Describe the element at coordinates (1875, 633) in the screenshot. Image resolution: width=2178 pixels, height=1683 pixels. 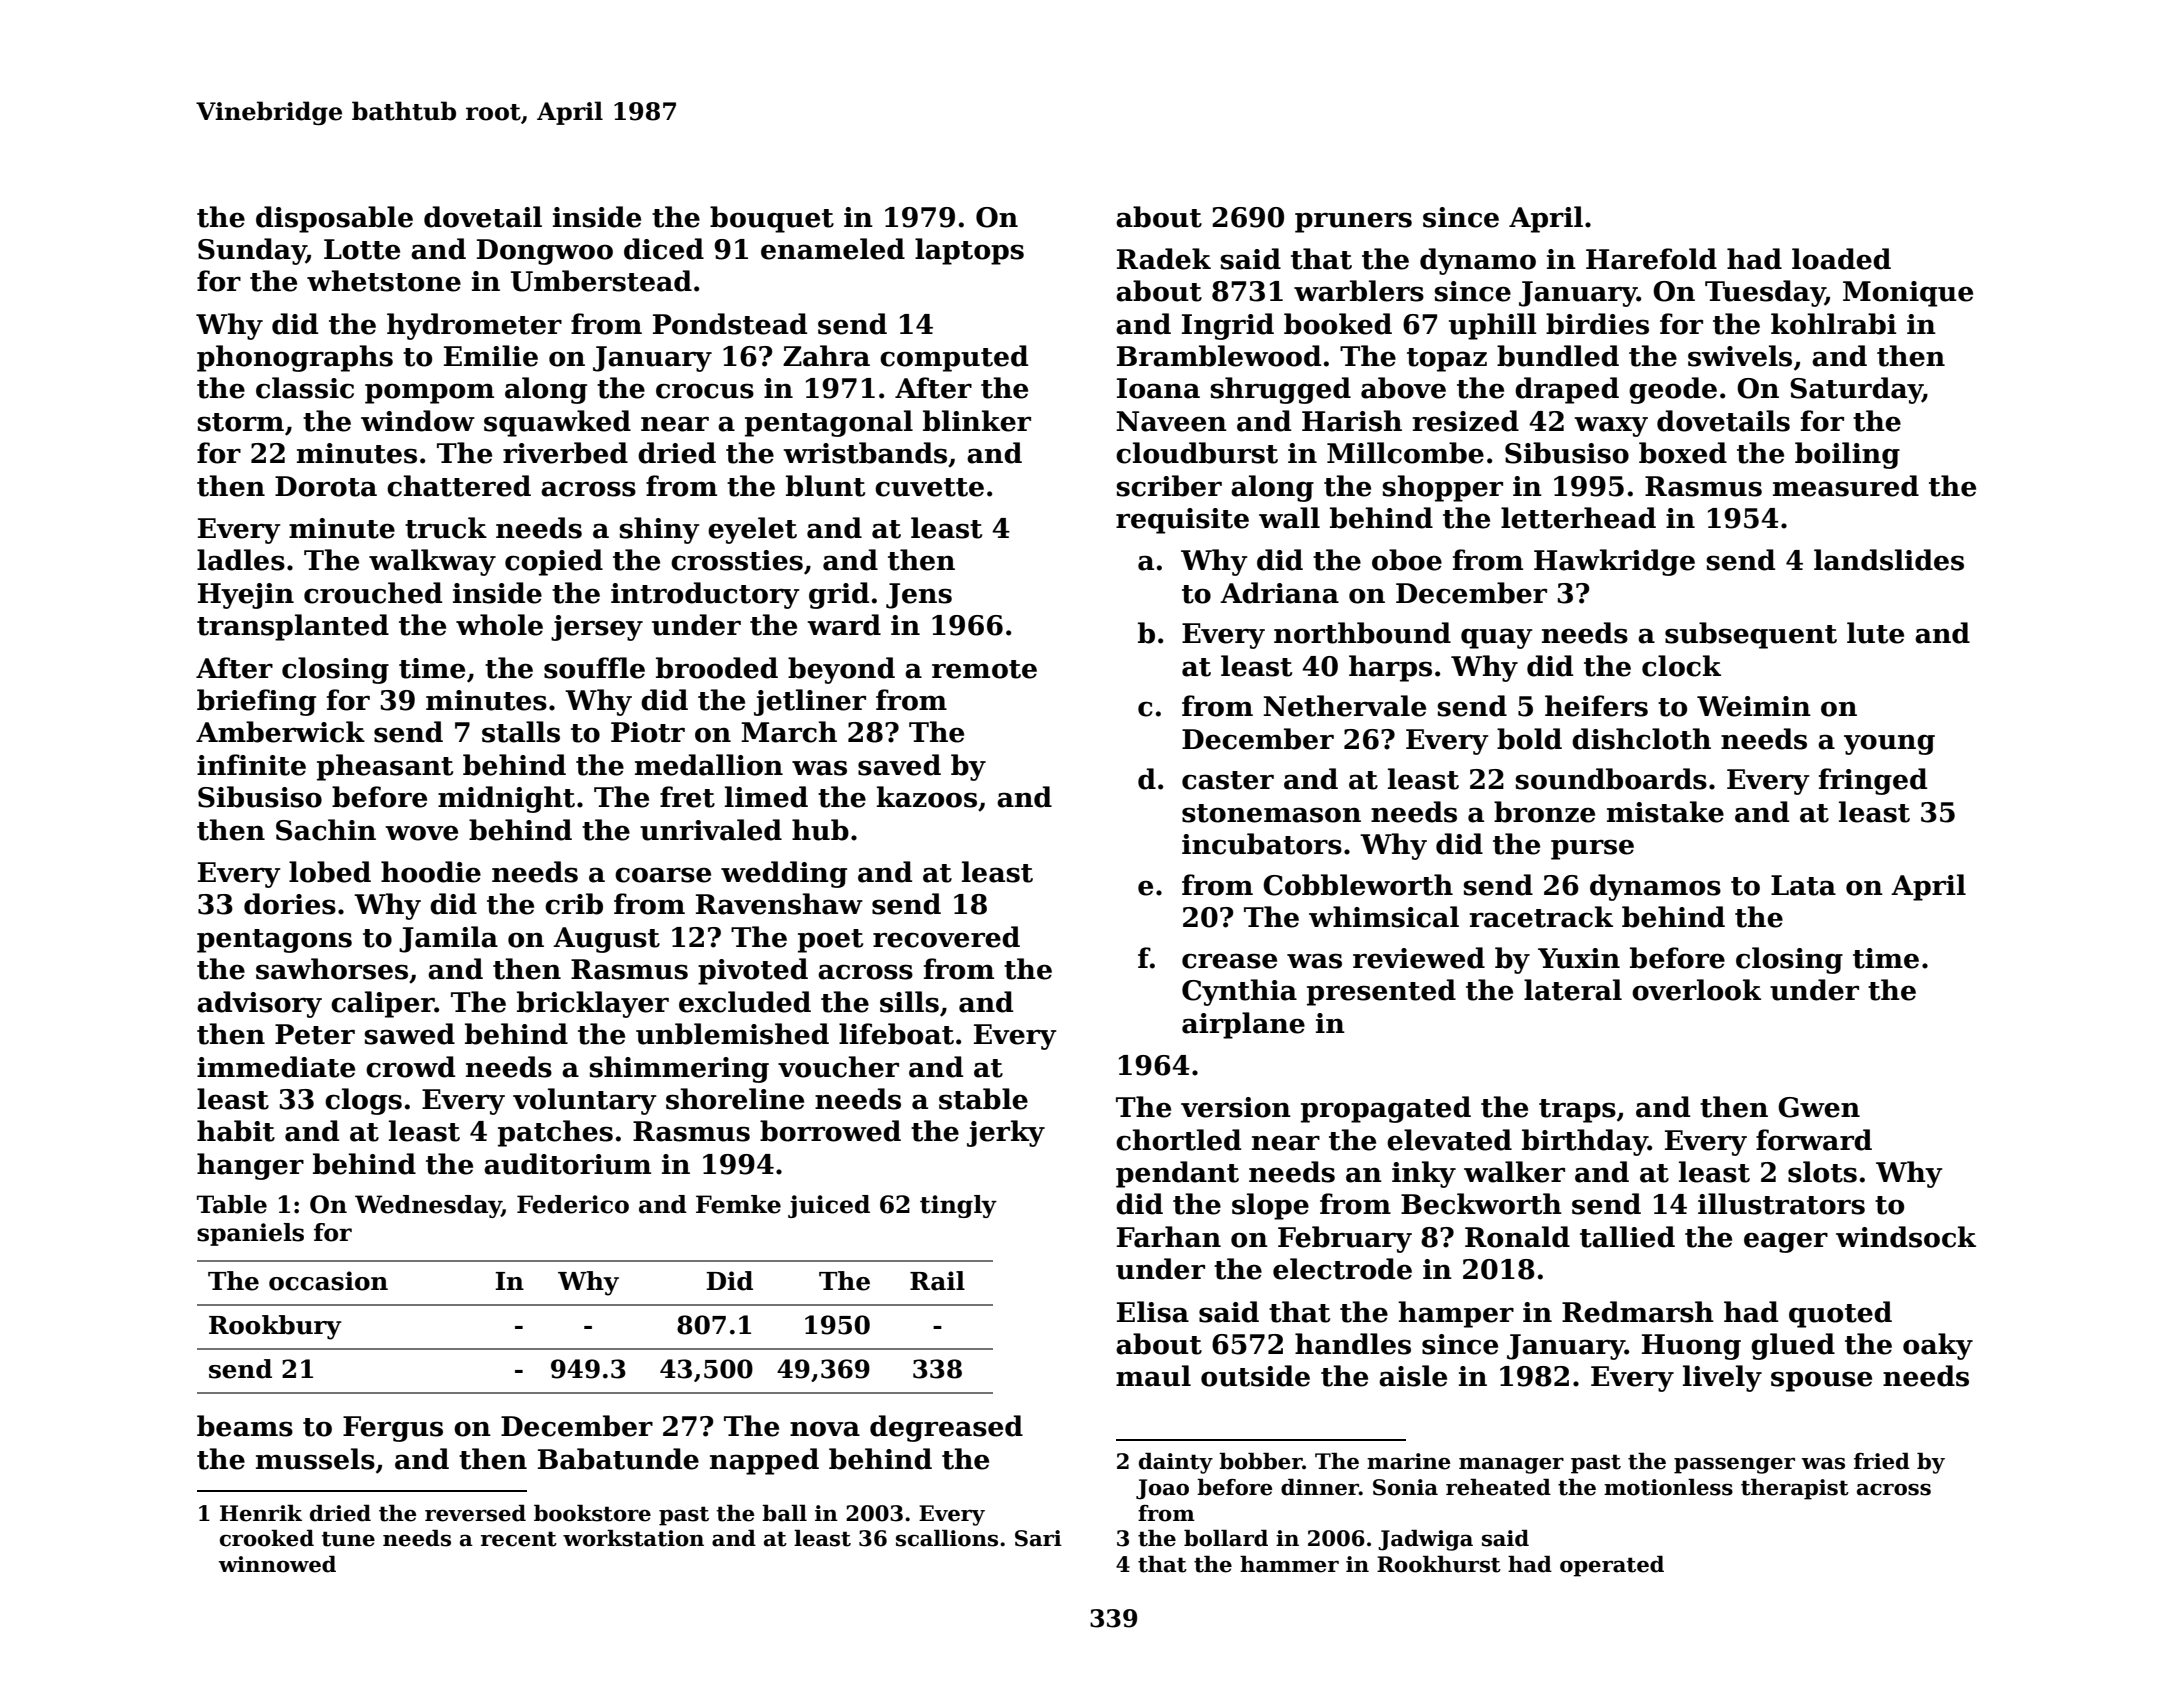
I see `lute` at that location.
